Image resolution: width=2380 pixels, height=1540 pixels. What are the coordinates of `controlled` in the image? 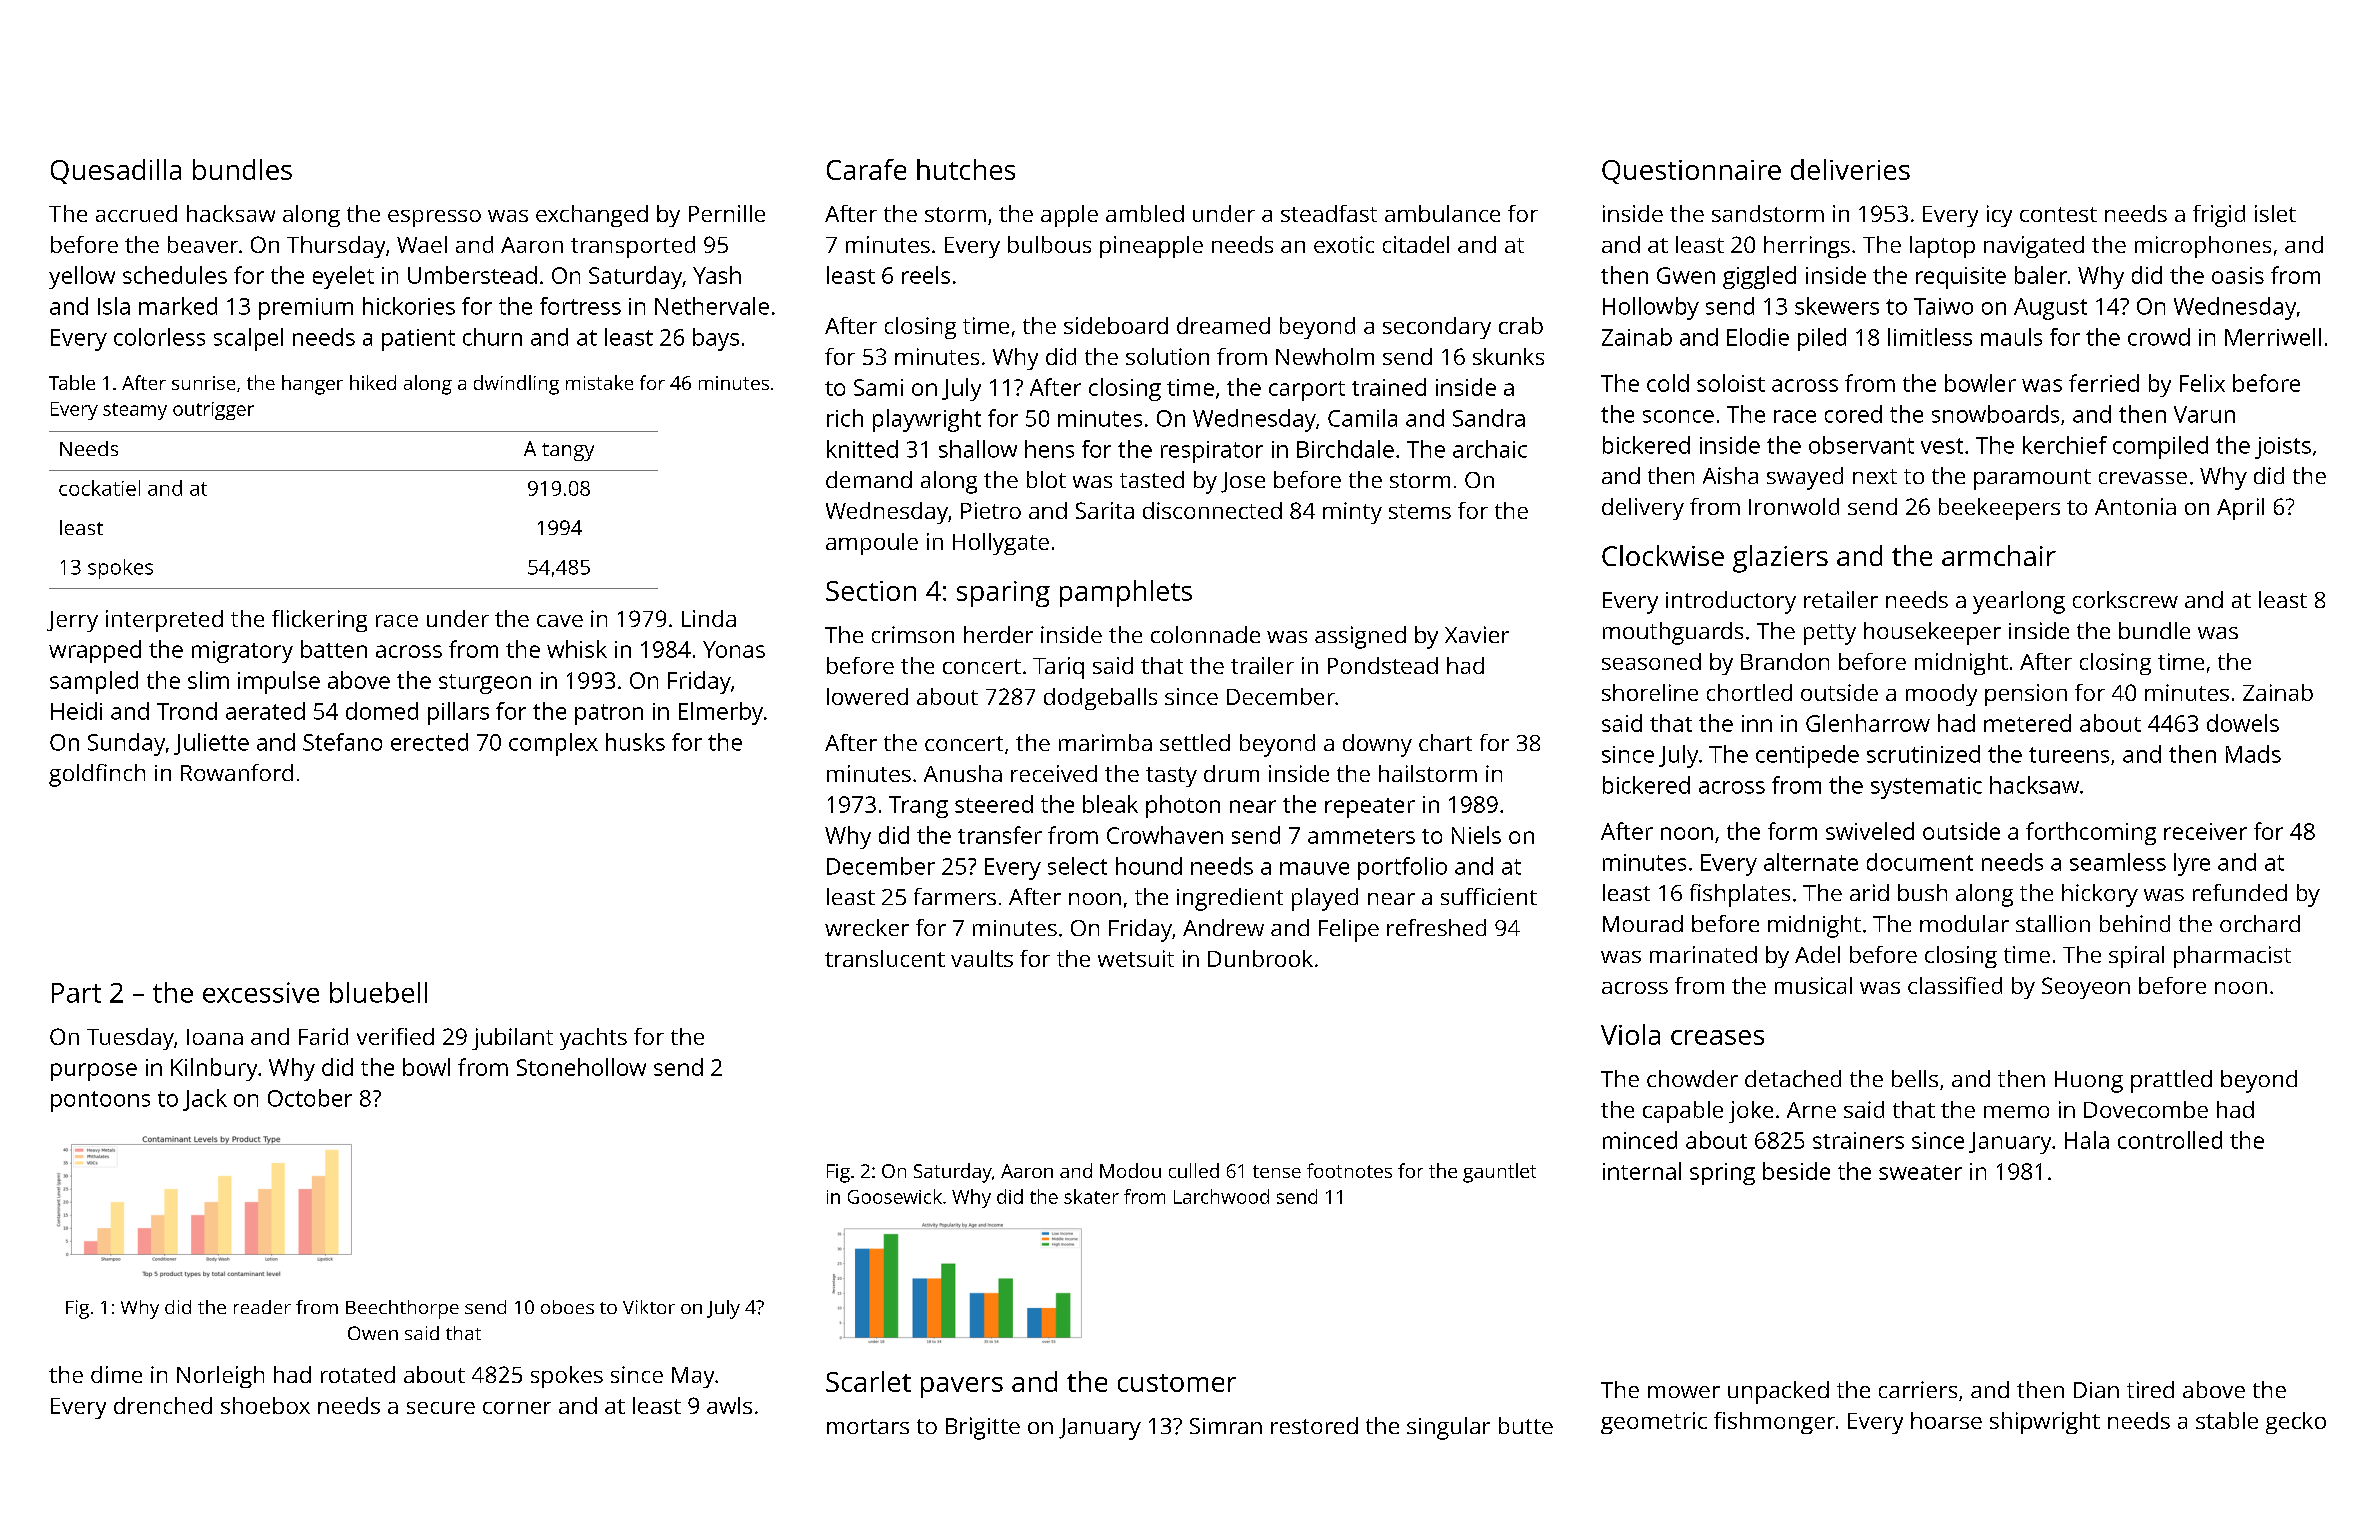 It's located at (2170, 1140).
